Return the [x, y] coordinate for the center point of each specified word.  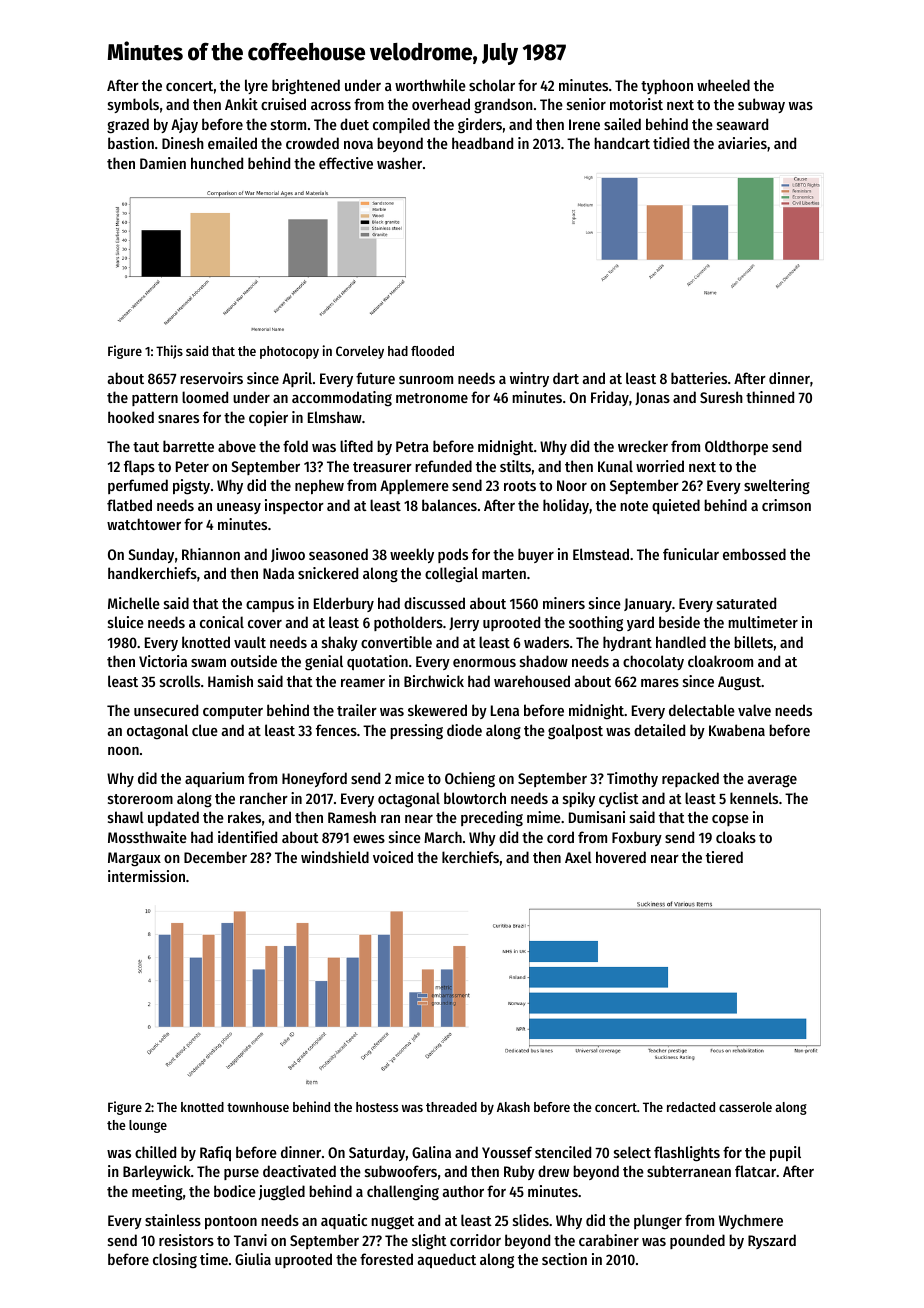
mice [409, 778]
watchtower [144, 524]
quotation [377, 662]
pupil [785, 1153]
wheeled [723, 85]
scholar [492, 85]
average [772, 781]
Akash [513, 1107]
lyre [256, 86]
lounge [148, 1126]
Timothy [632, 779]
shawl [126, 817]
